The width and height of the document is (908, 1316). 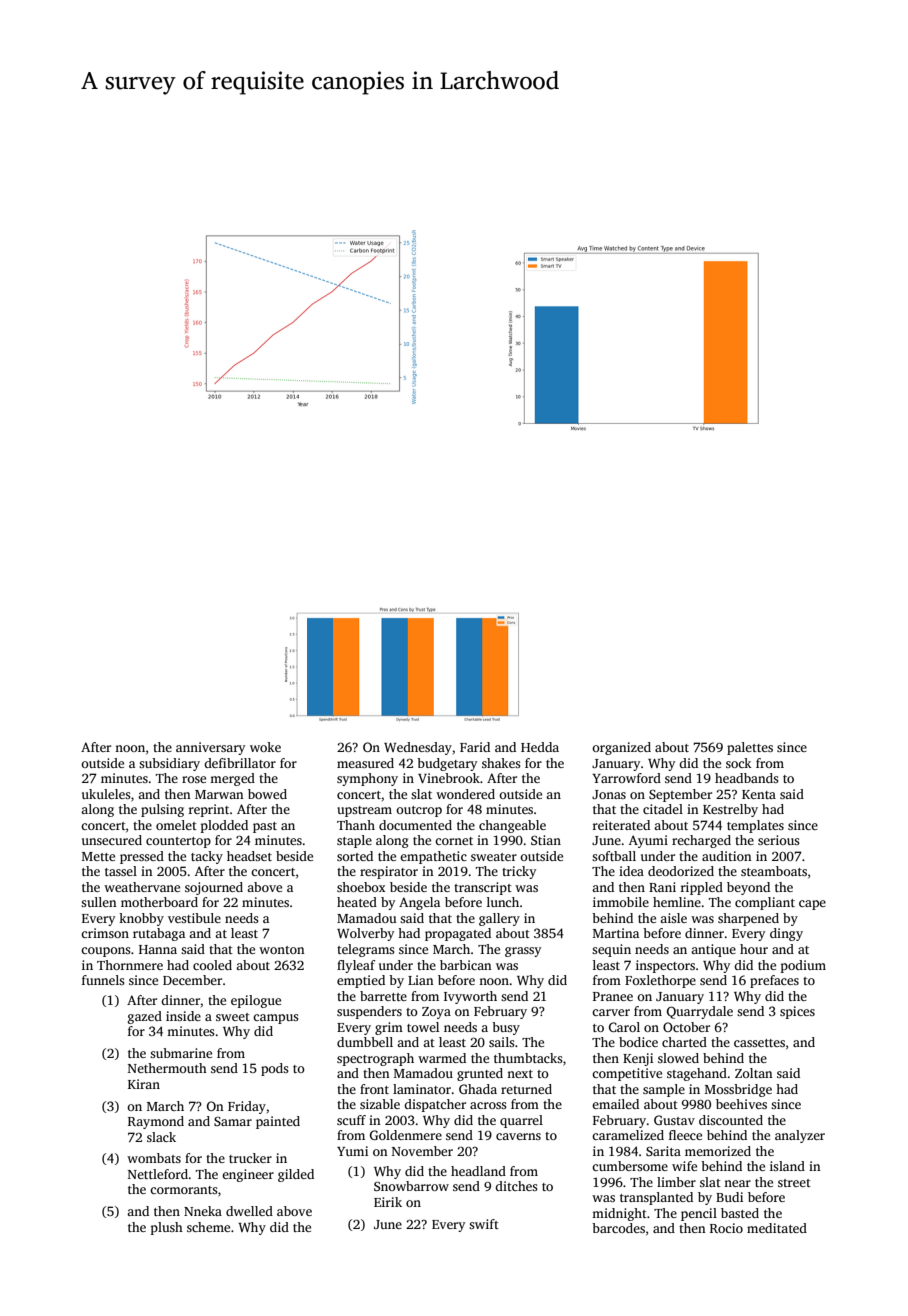 What do you see at coordinates (754, 1073) in the document?
I see `Zoltan` at bounding box center [754, 1073].
